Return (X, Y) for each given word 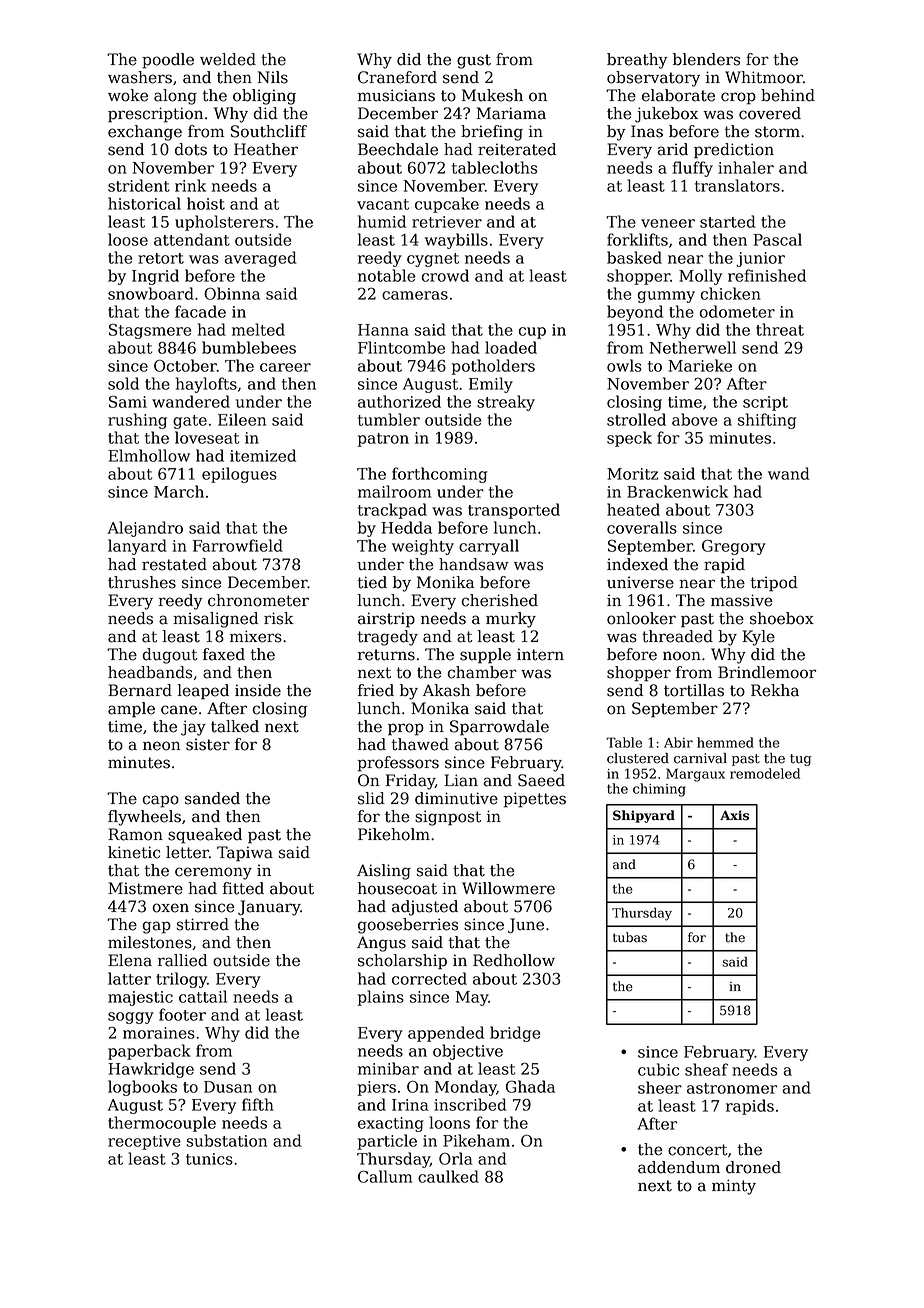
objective (468, 1052)
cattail (203, 996)
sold (123, 383)
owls (624, 365)
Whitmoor (764, 77)
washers (140, 77)
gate (190, 422)
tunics (209, 1159)
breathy (637, 61)
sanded (212, 798)
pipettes (534, 800)
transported (514, 511)
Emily (491, 385)
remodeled (765, 773)
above (694, 419)
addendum (679, 1167)
